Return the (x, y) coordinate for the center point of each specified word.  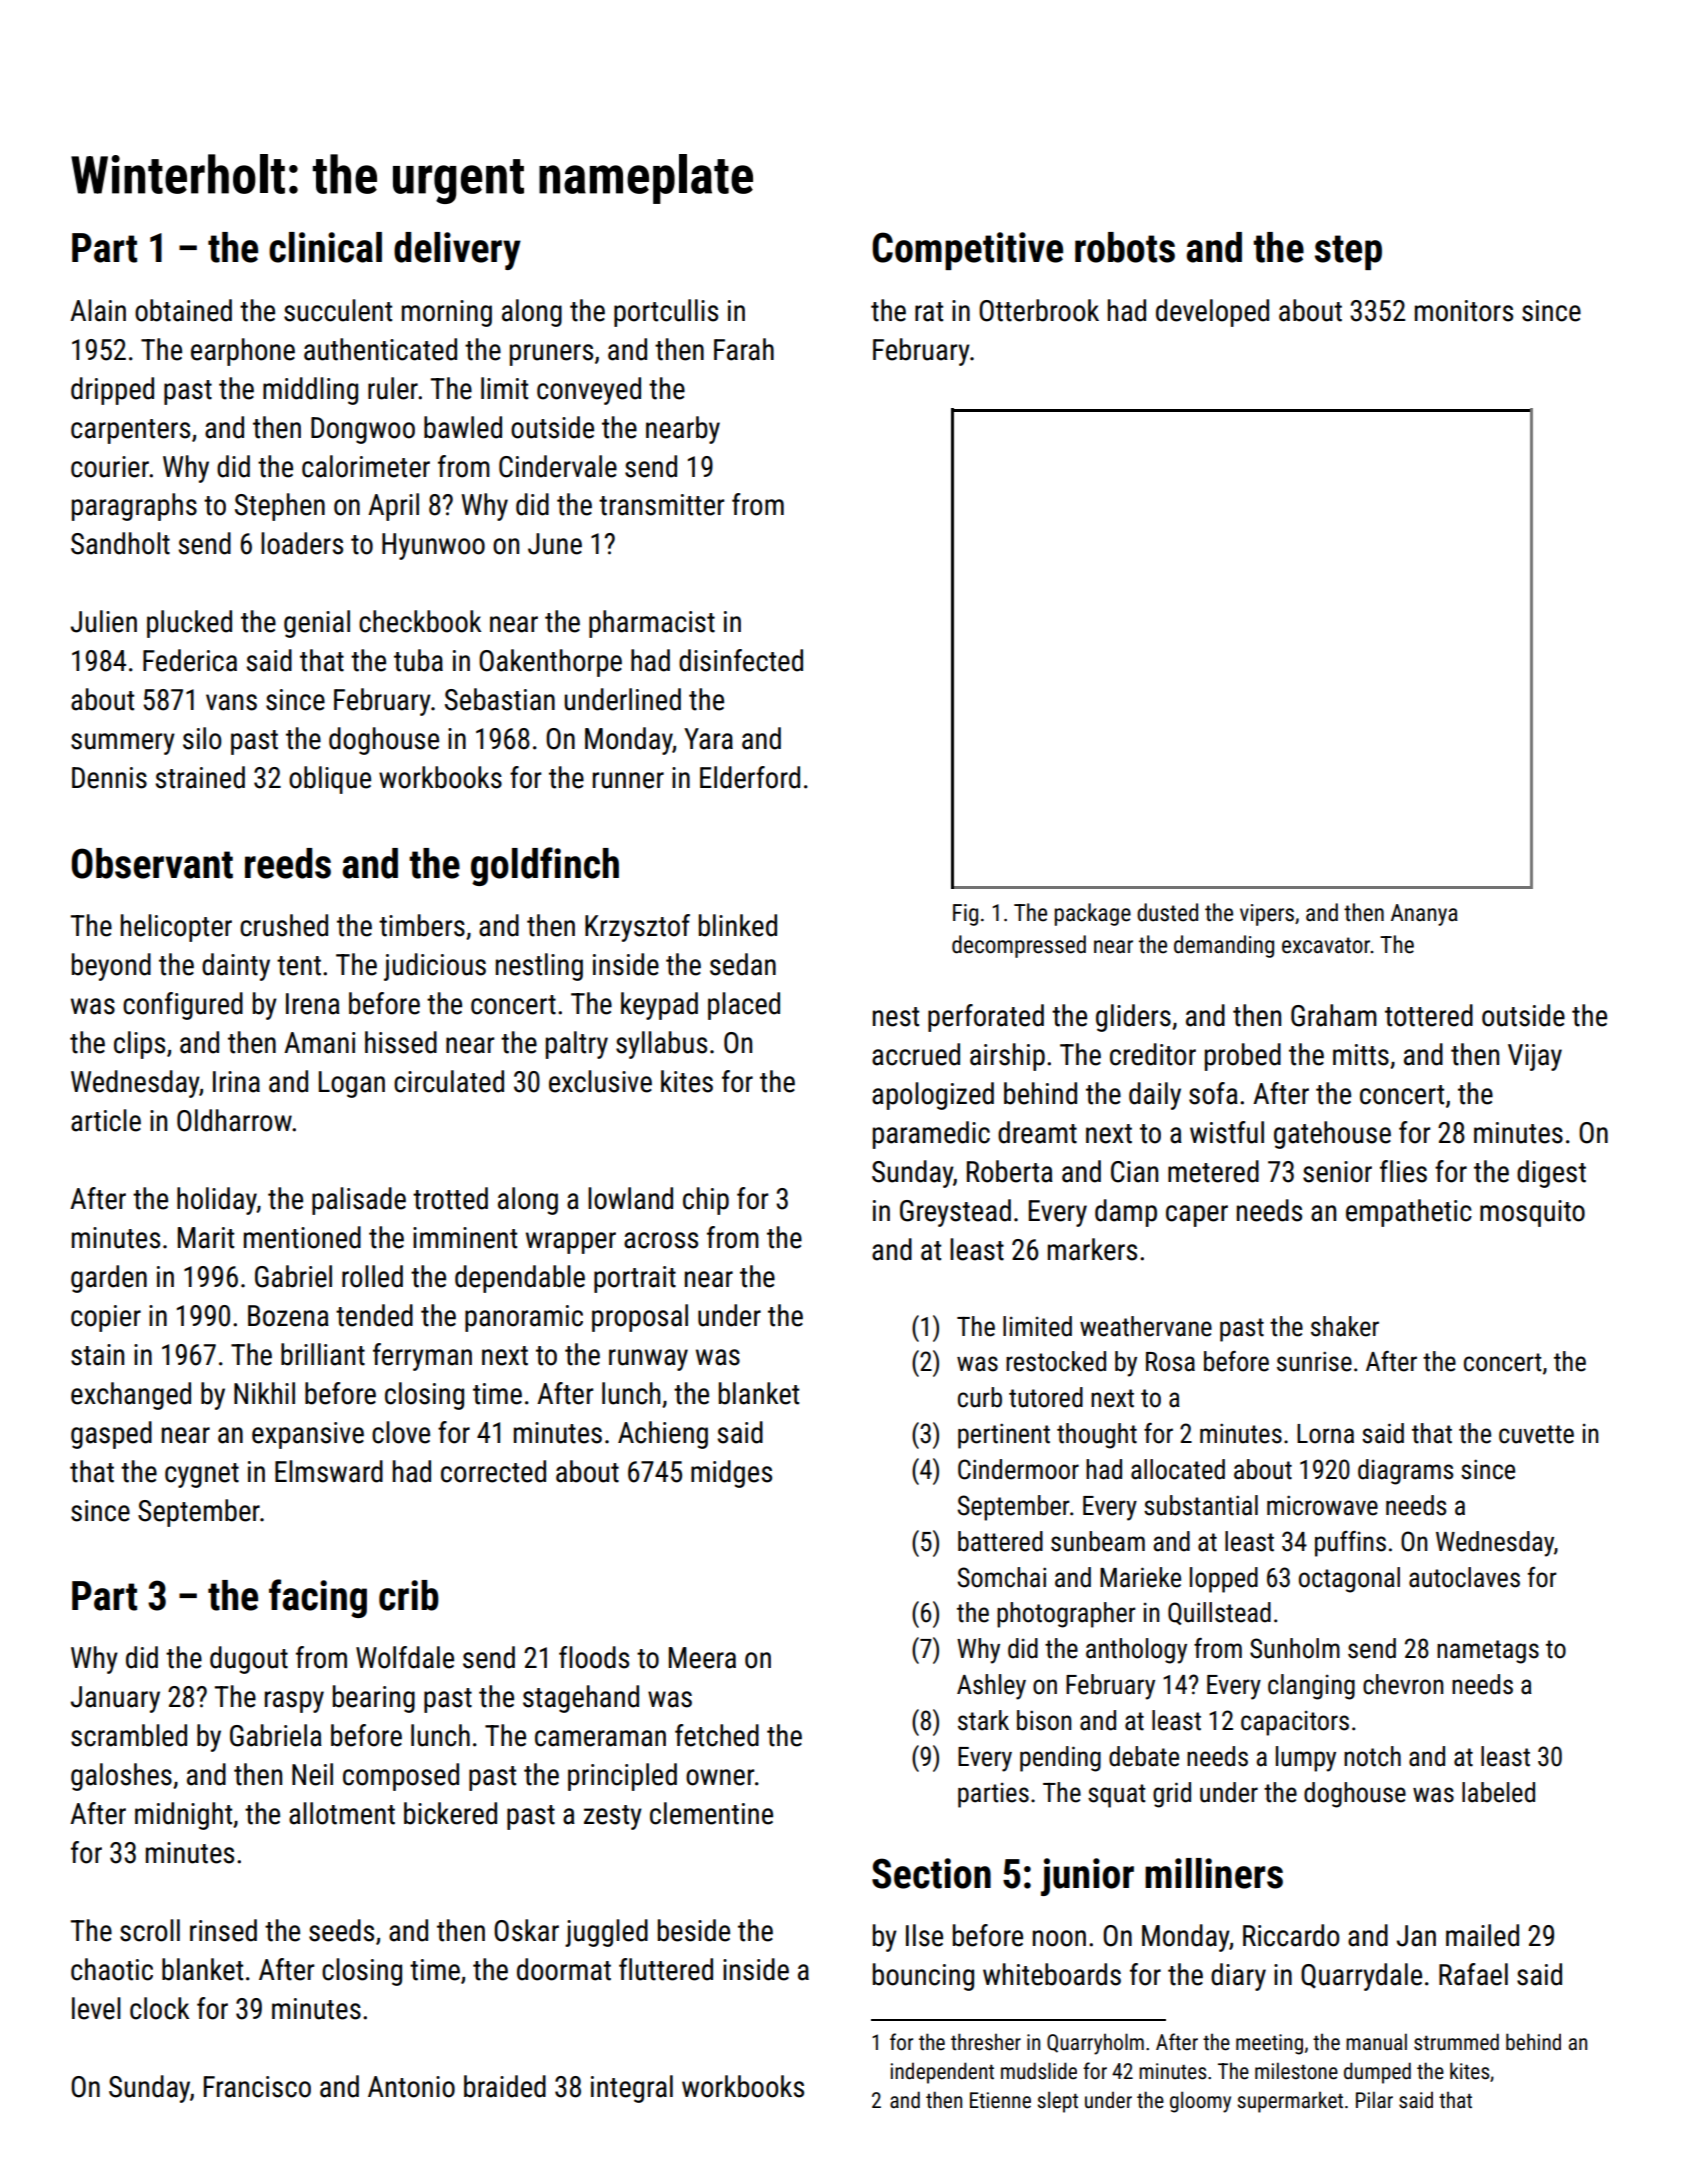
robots (1125, 247)
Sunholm (1295, 1648)
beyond (111, 967)
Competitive (967, 251)
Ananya (1424, 915)
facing (318, 1598)
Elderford (750, 777)
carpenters (130, 431)
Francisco (257, 2087)
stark (983, 1720)
